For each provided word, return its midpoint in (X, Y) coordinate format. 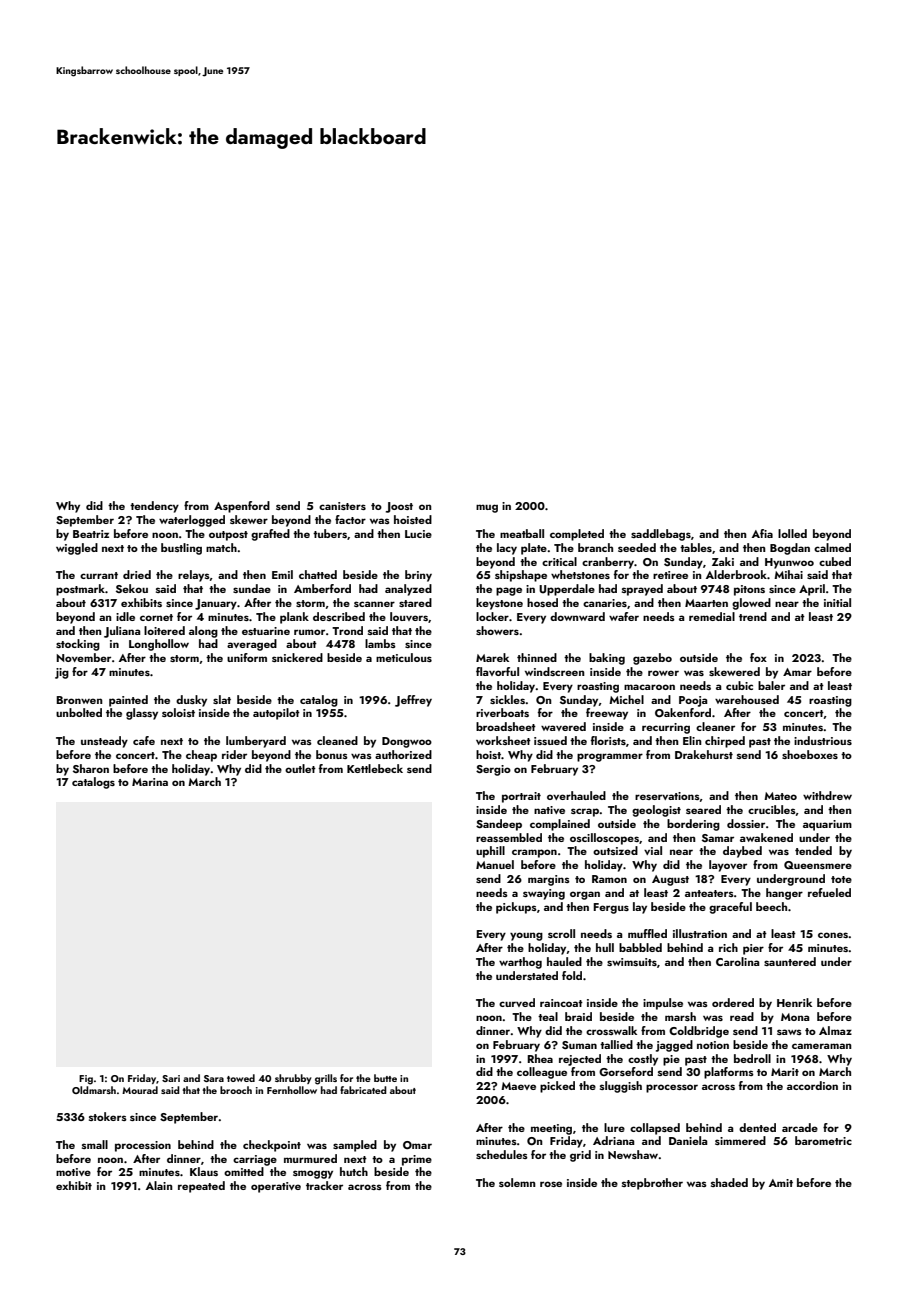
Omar (417, 1145)
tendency (154, 507)
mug (487, 508)
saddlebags (661, 535)
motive (73, 1172)
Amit (781, 1183)
